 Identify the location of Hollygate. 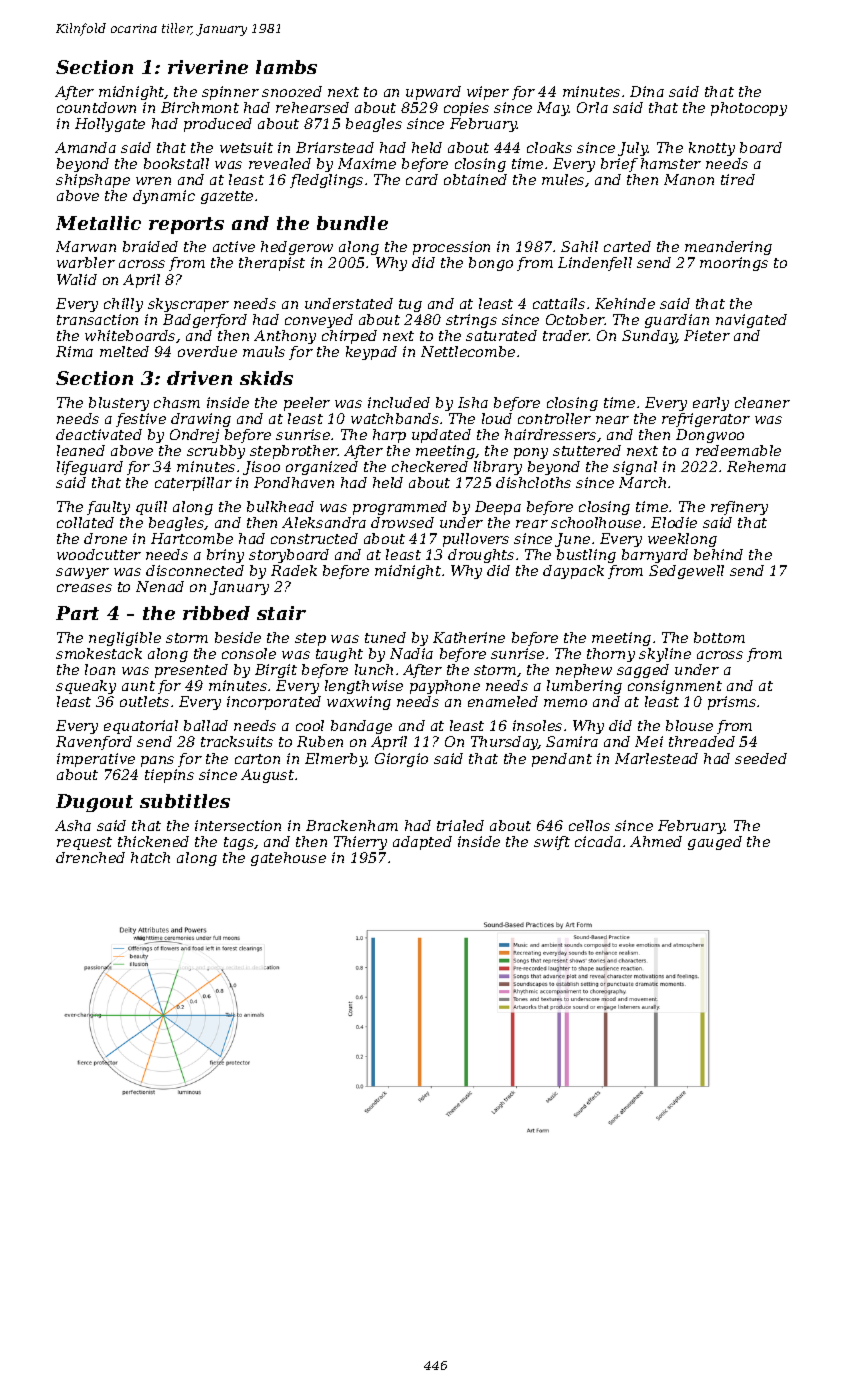
(110, 125).
